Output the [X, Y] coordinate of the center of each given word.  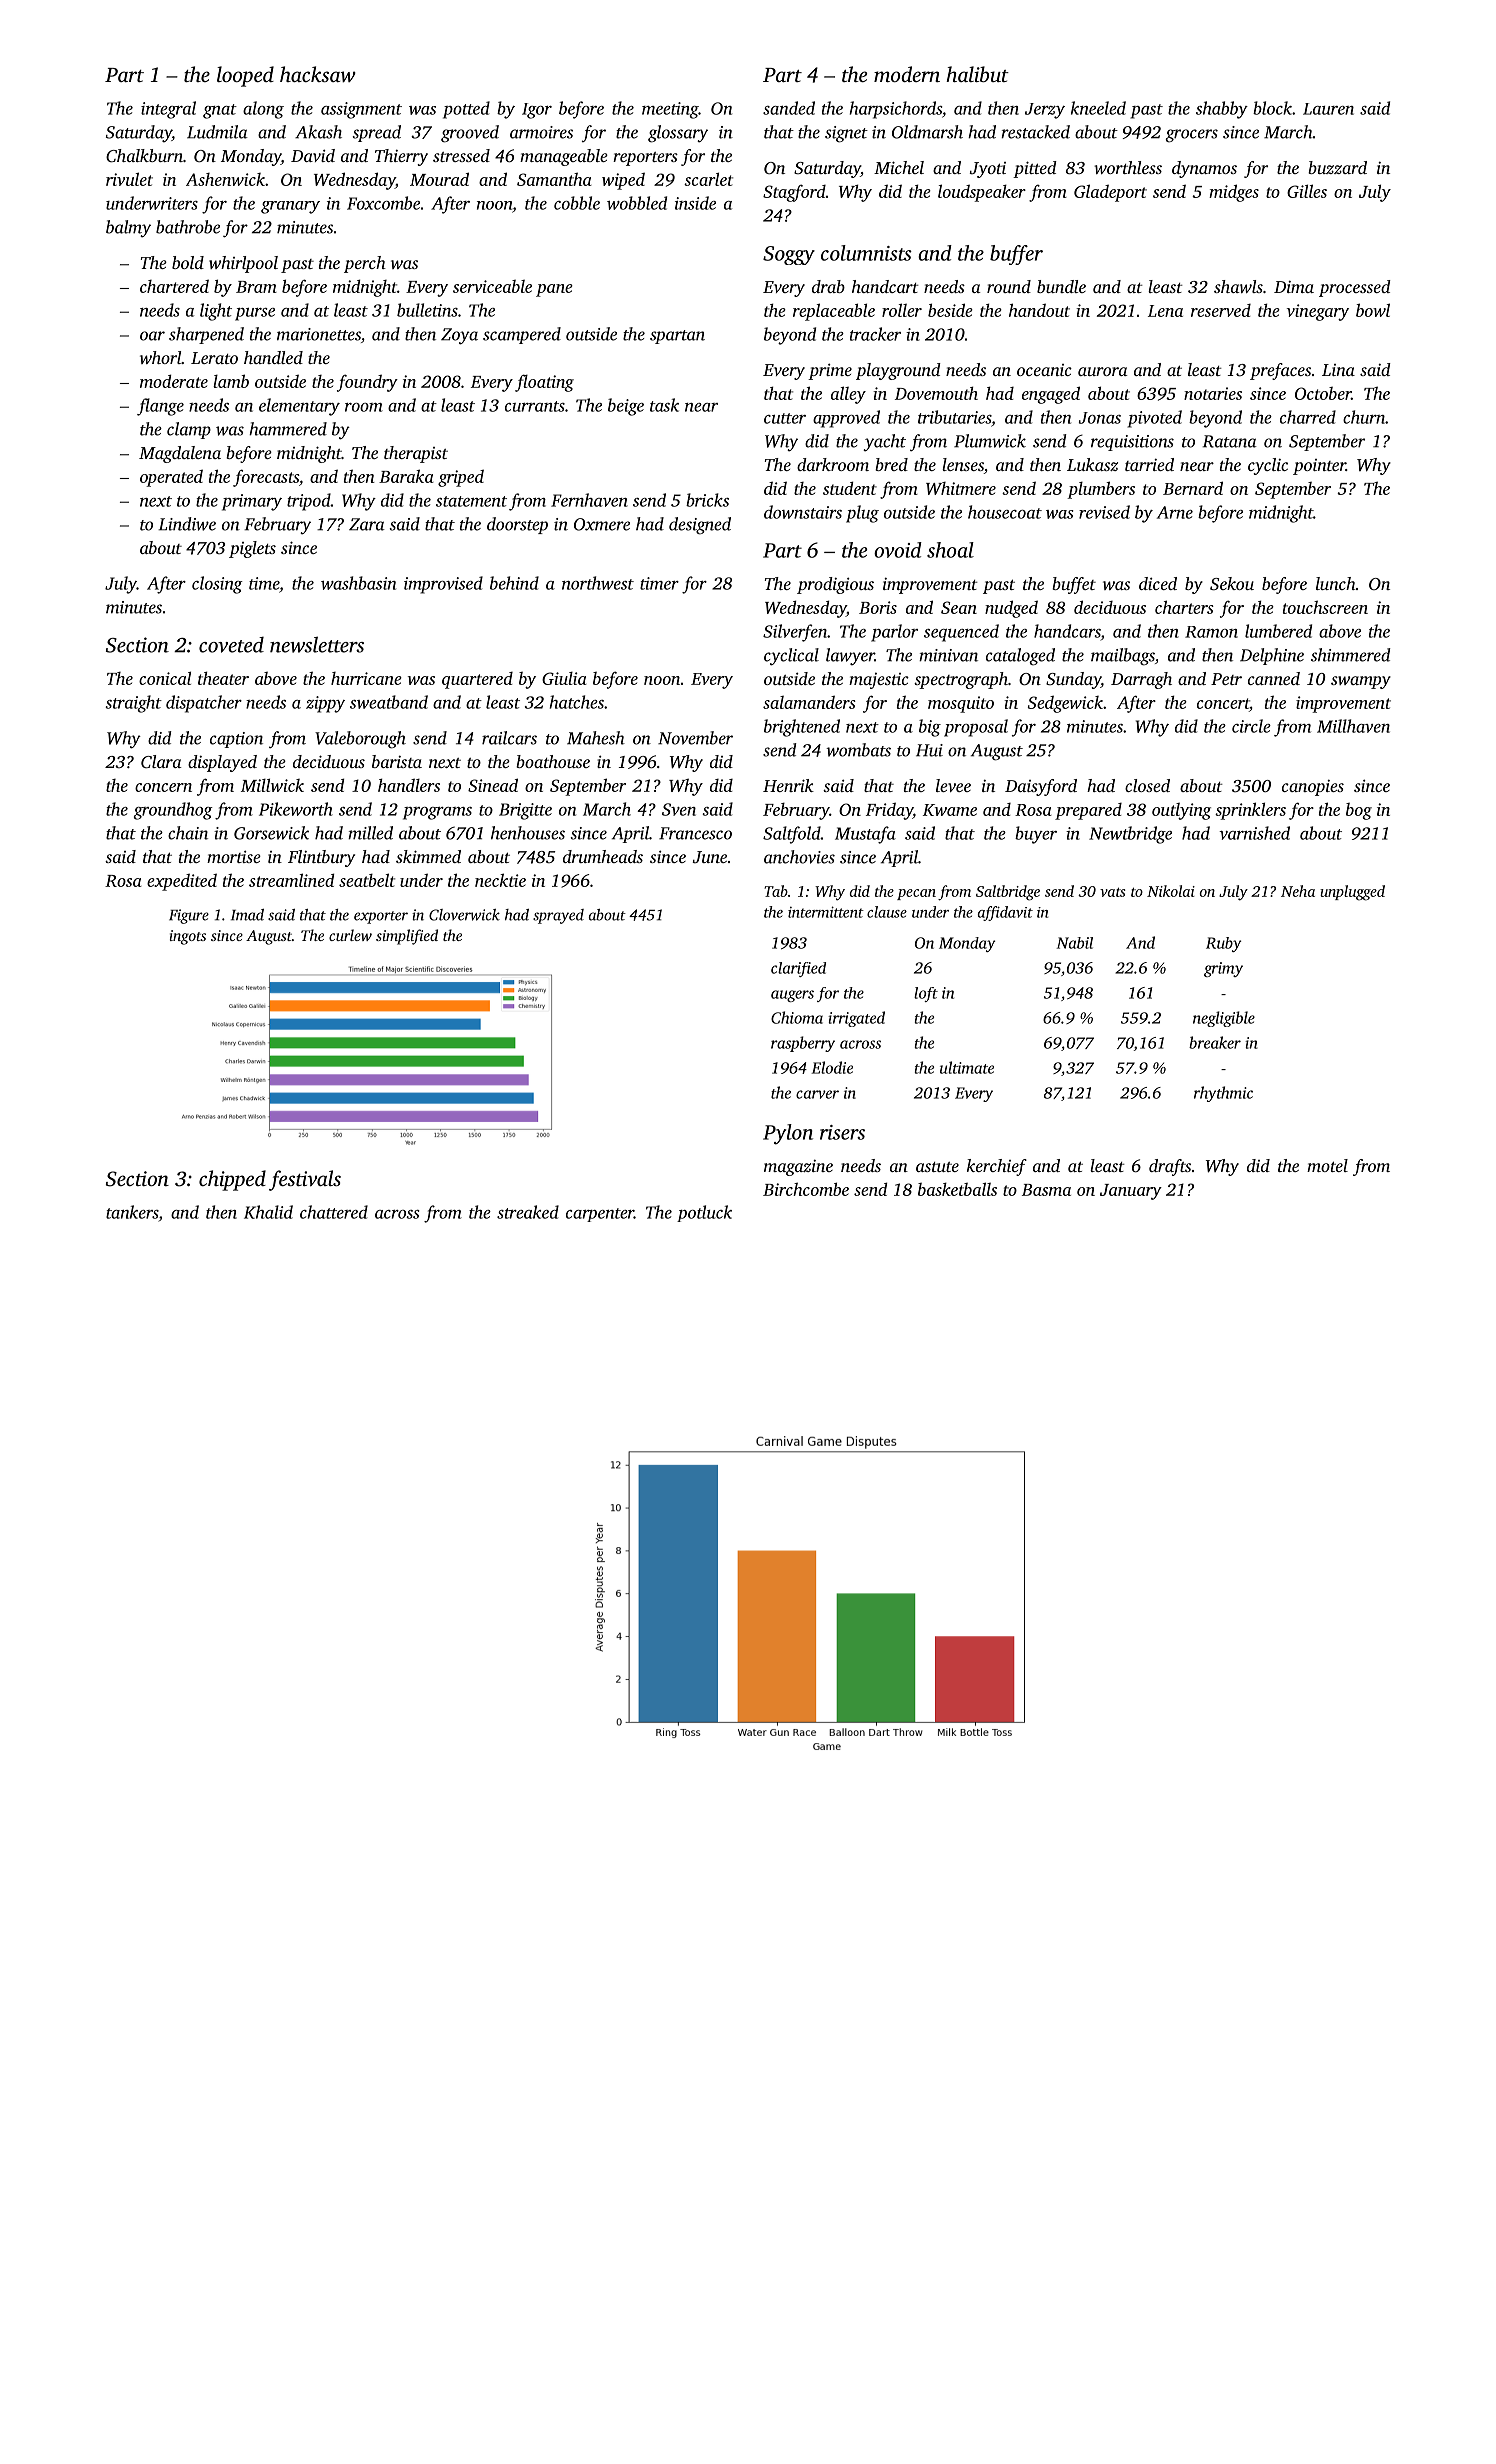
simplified [407, 937]
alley [848, 395]
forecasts [266, 478]
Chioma [797, 1017]
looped [245, 76]
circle [1251, 726]
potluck [704, 1213]
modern [907, 74]
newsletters [317, 644]
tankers [132, 1212]
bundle [1061, 286]
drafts [1170, 1167]
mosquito [961, 704]
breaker [1215, 1042]
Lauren [1328, 109]
